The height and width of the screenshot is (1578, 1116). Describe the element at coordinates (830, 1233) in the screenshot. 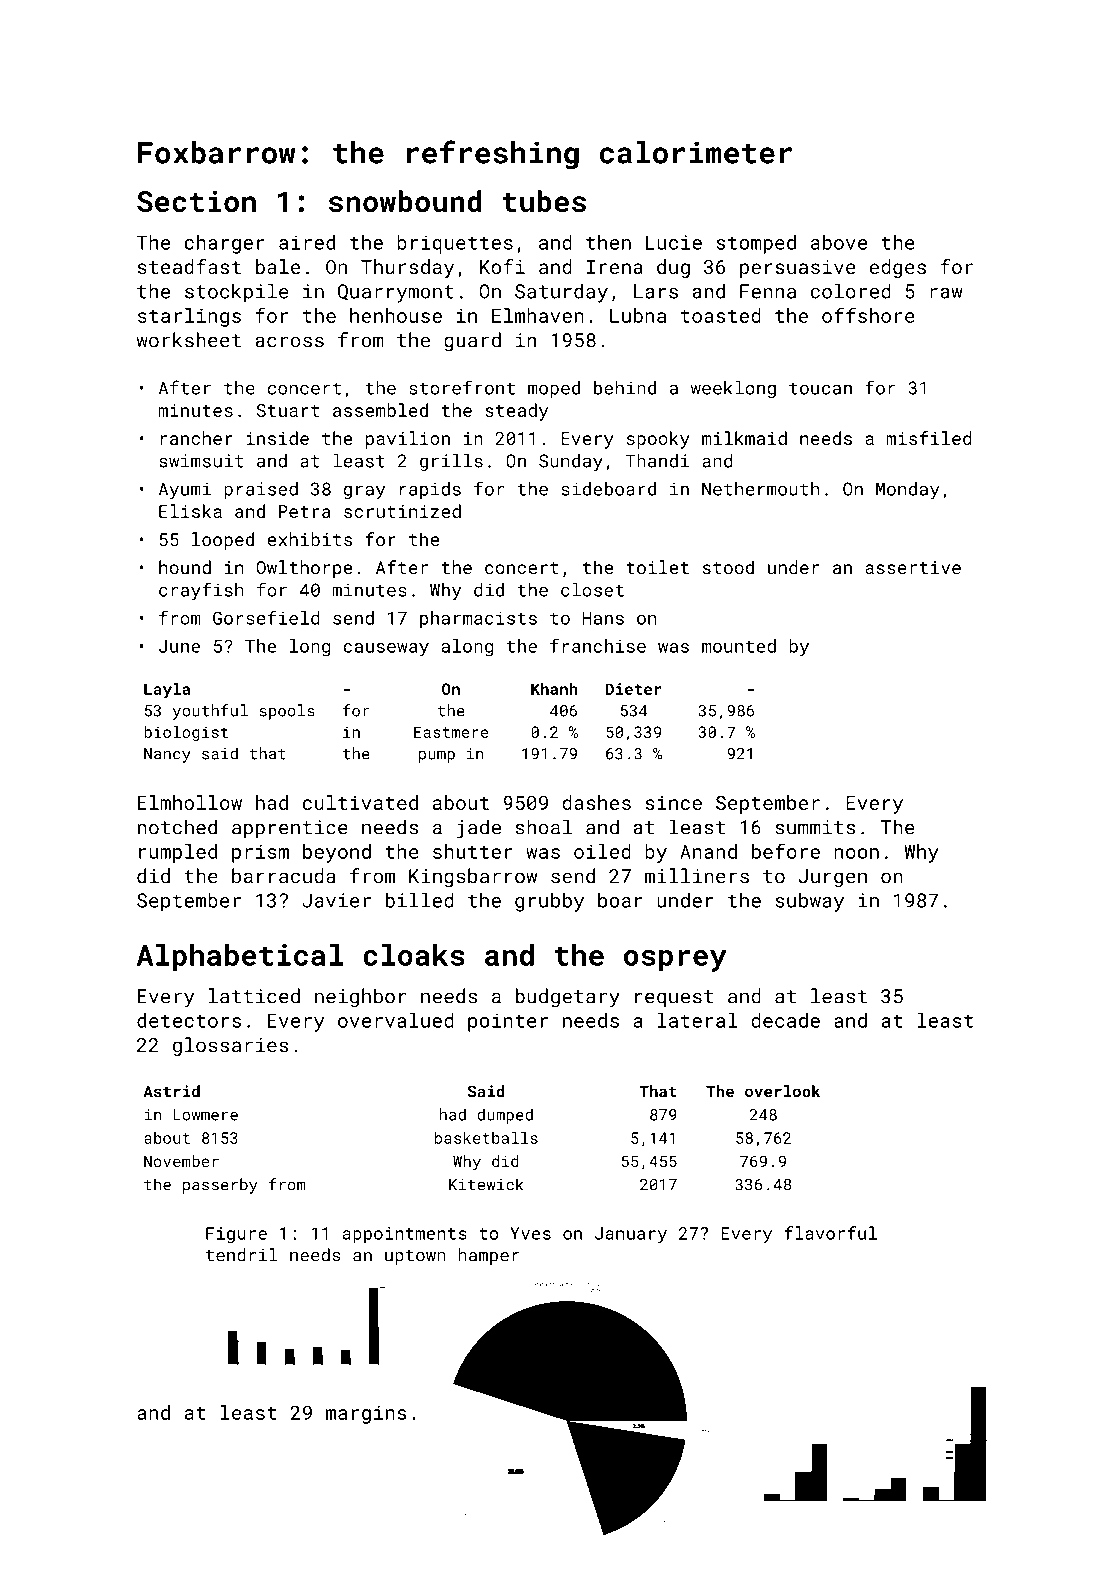

I see `flavorful` at that location.
